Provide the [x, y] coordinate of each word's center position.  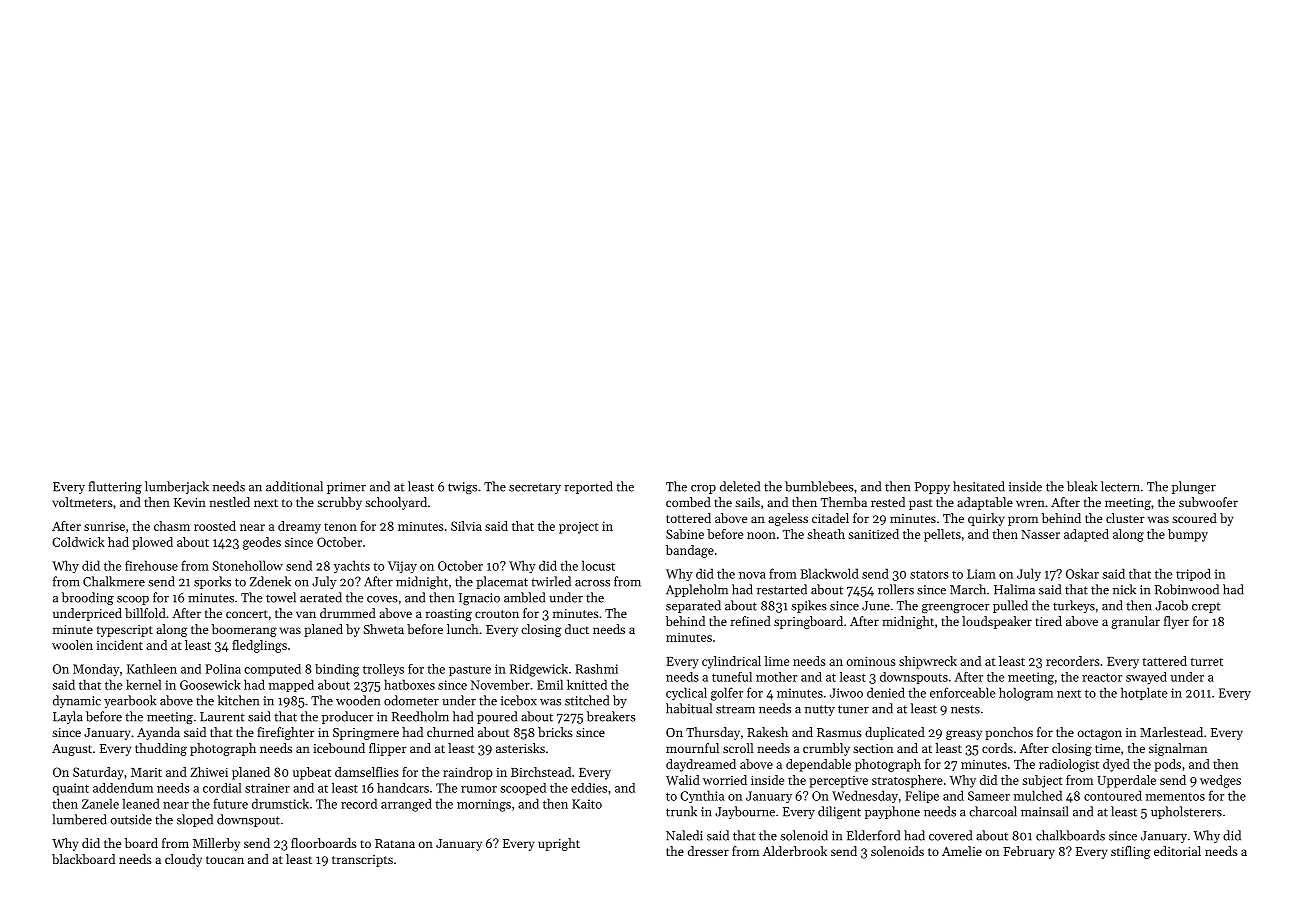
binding [337, 670]
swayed [1146, 678]
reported [588, 487]
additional [294, 486]
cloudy [183, 860]
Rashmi [596, 669]
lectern [1120, 486]
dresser [708, 851]
